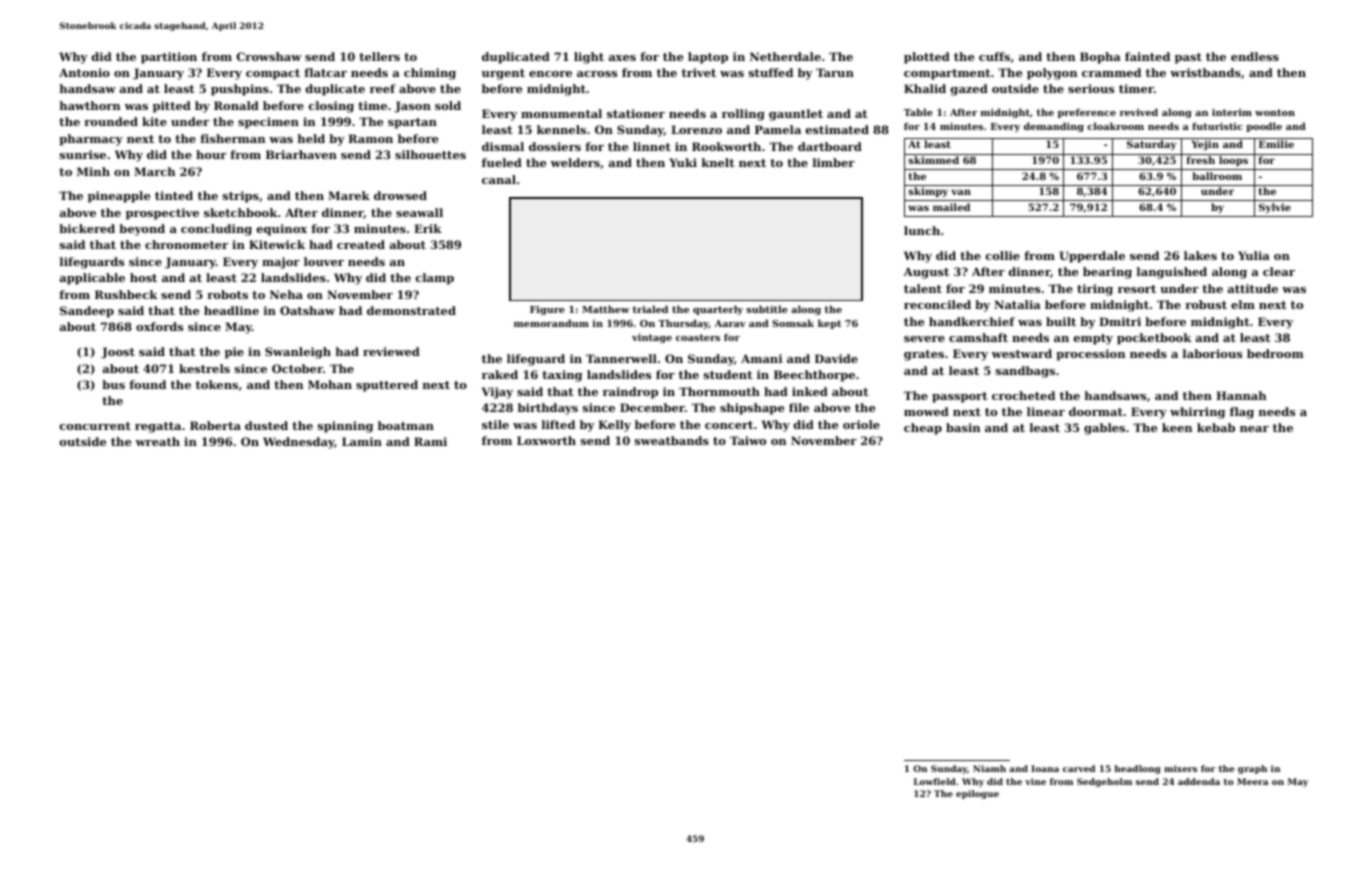  What do you see at coordinates (748, 440) in the page?
I see `Taiwo` at bounding box center [748, 440].
